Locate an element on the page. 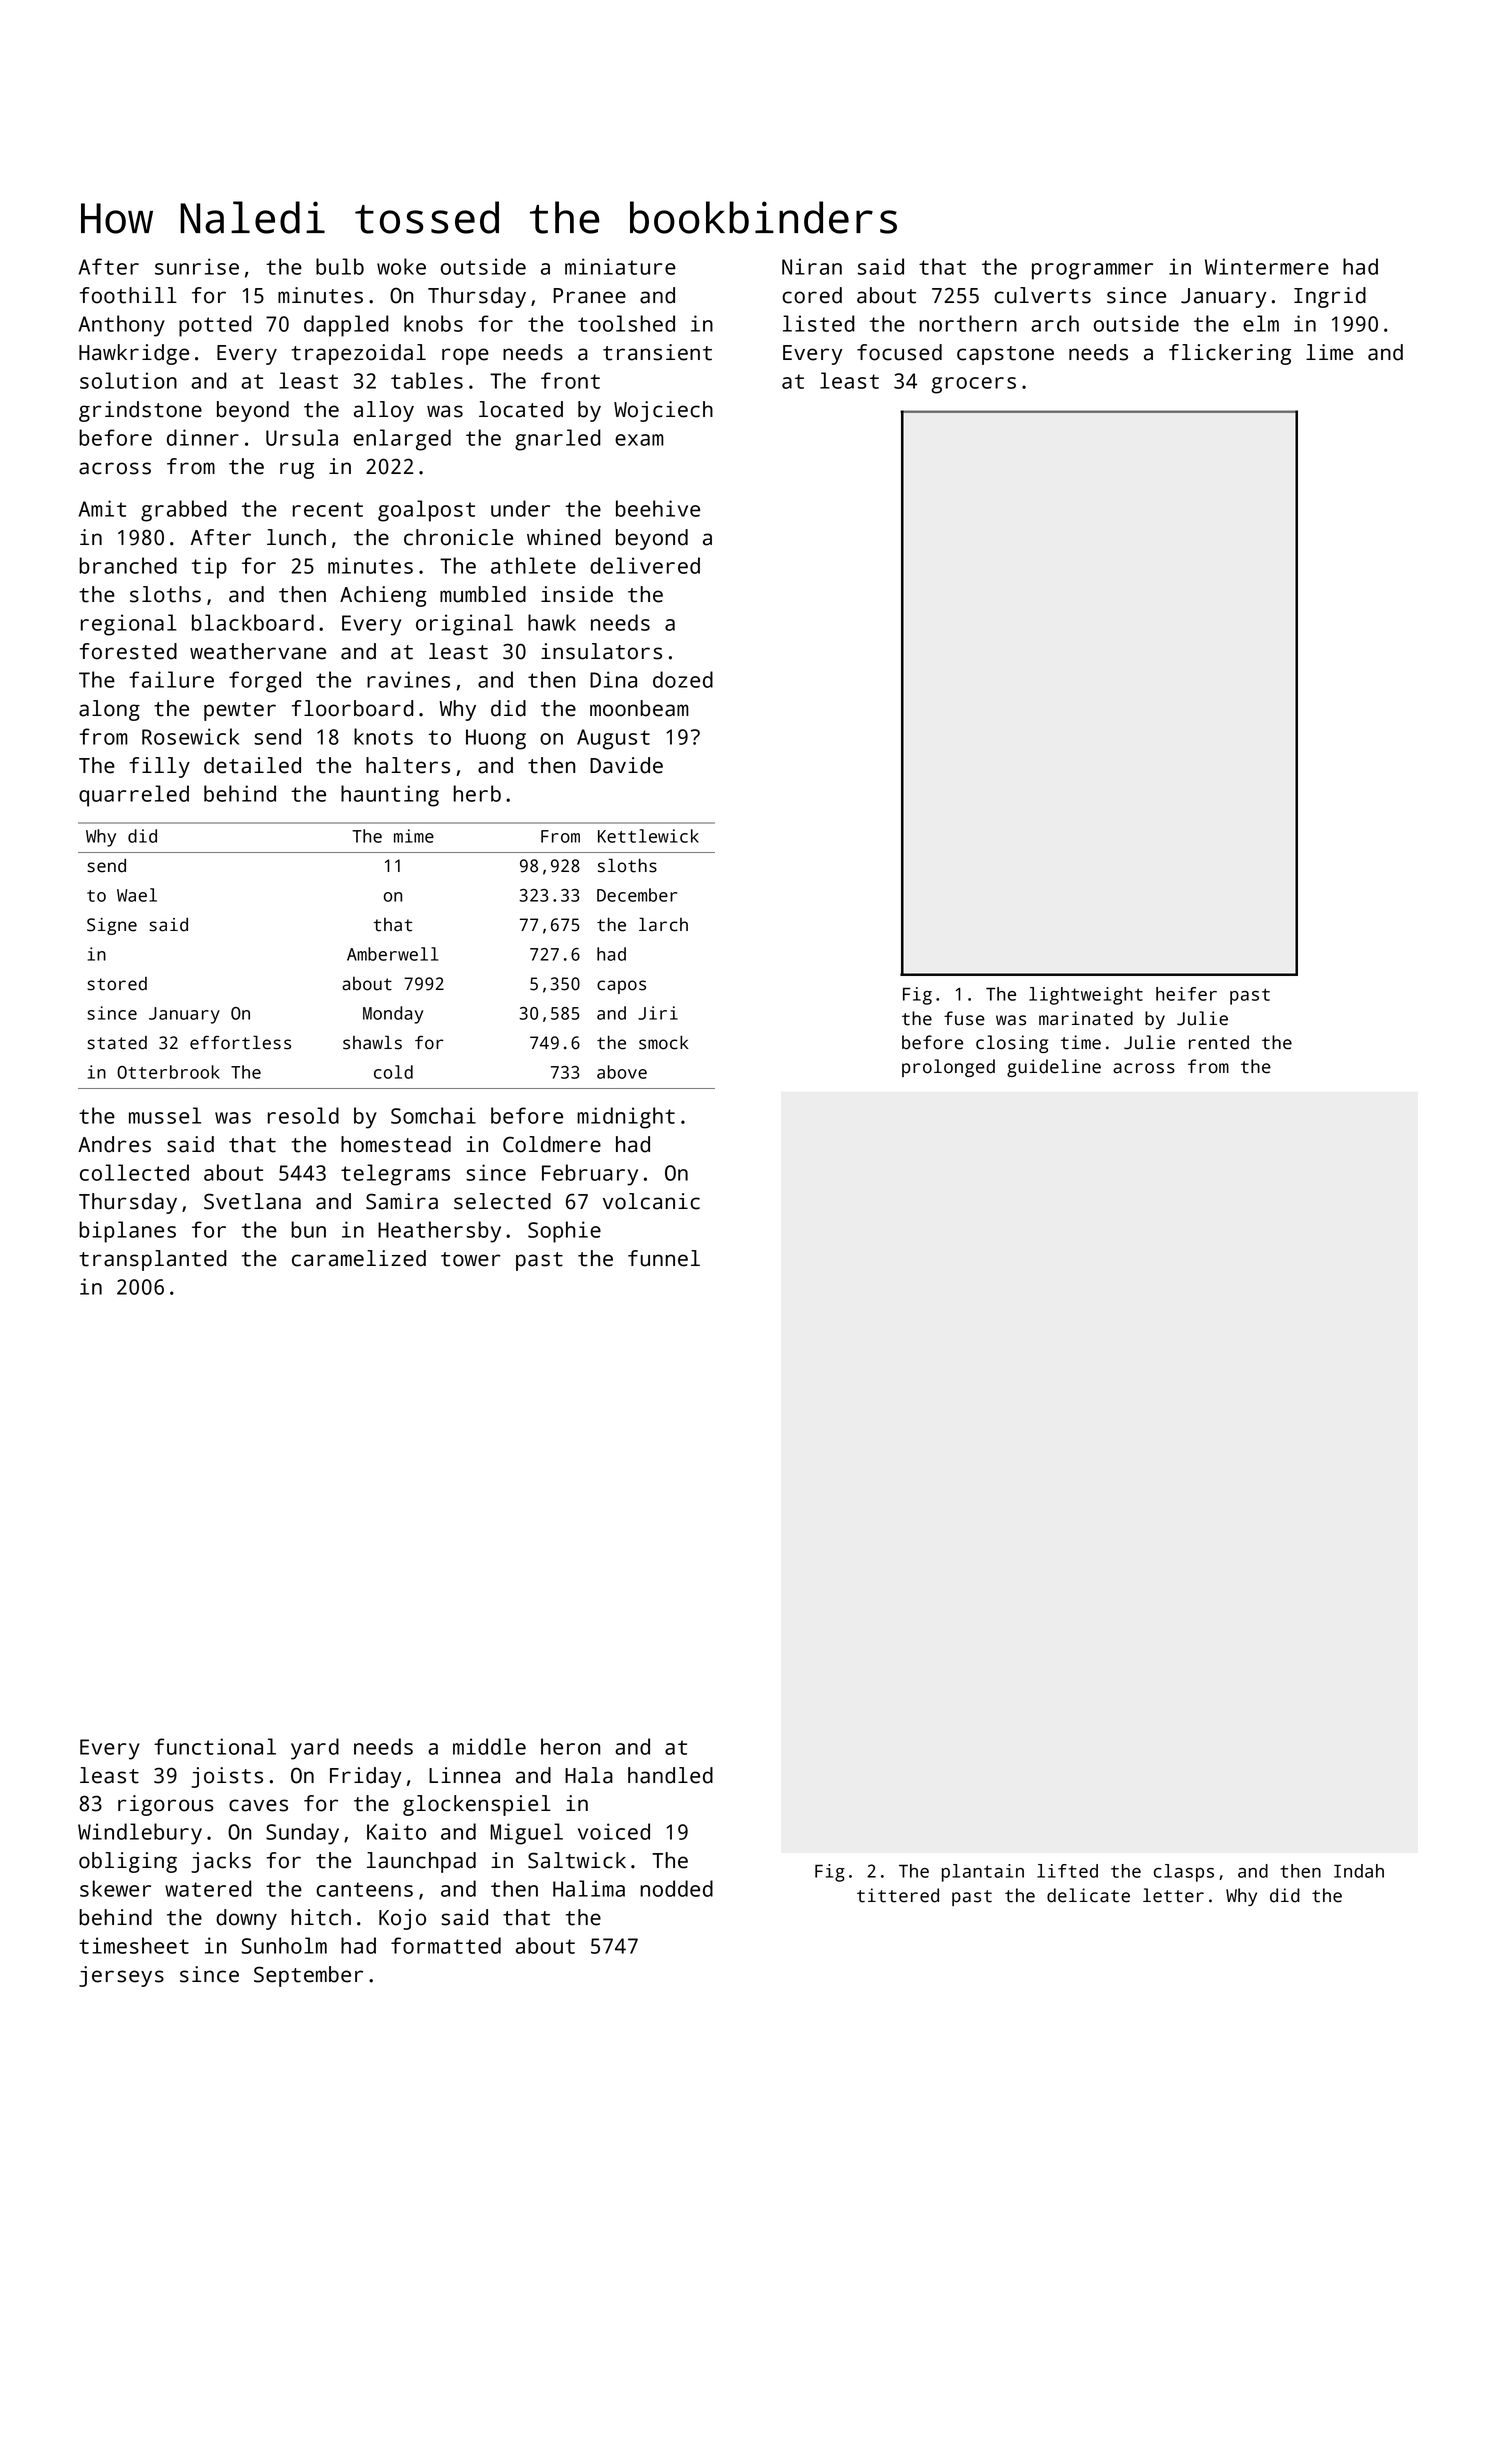 This page has height=2464, width=1496. funnel is located at coordinates (664, 1258).
